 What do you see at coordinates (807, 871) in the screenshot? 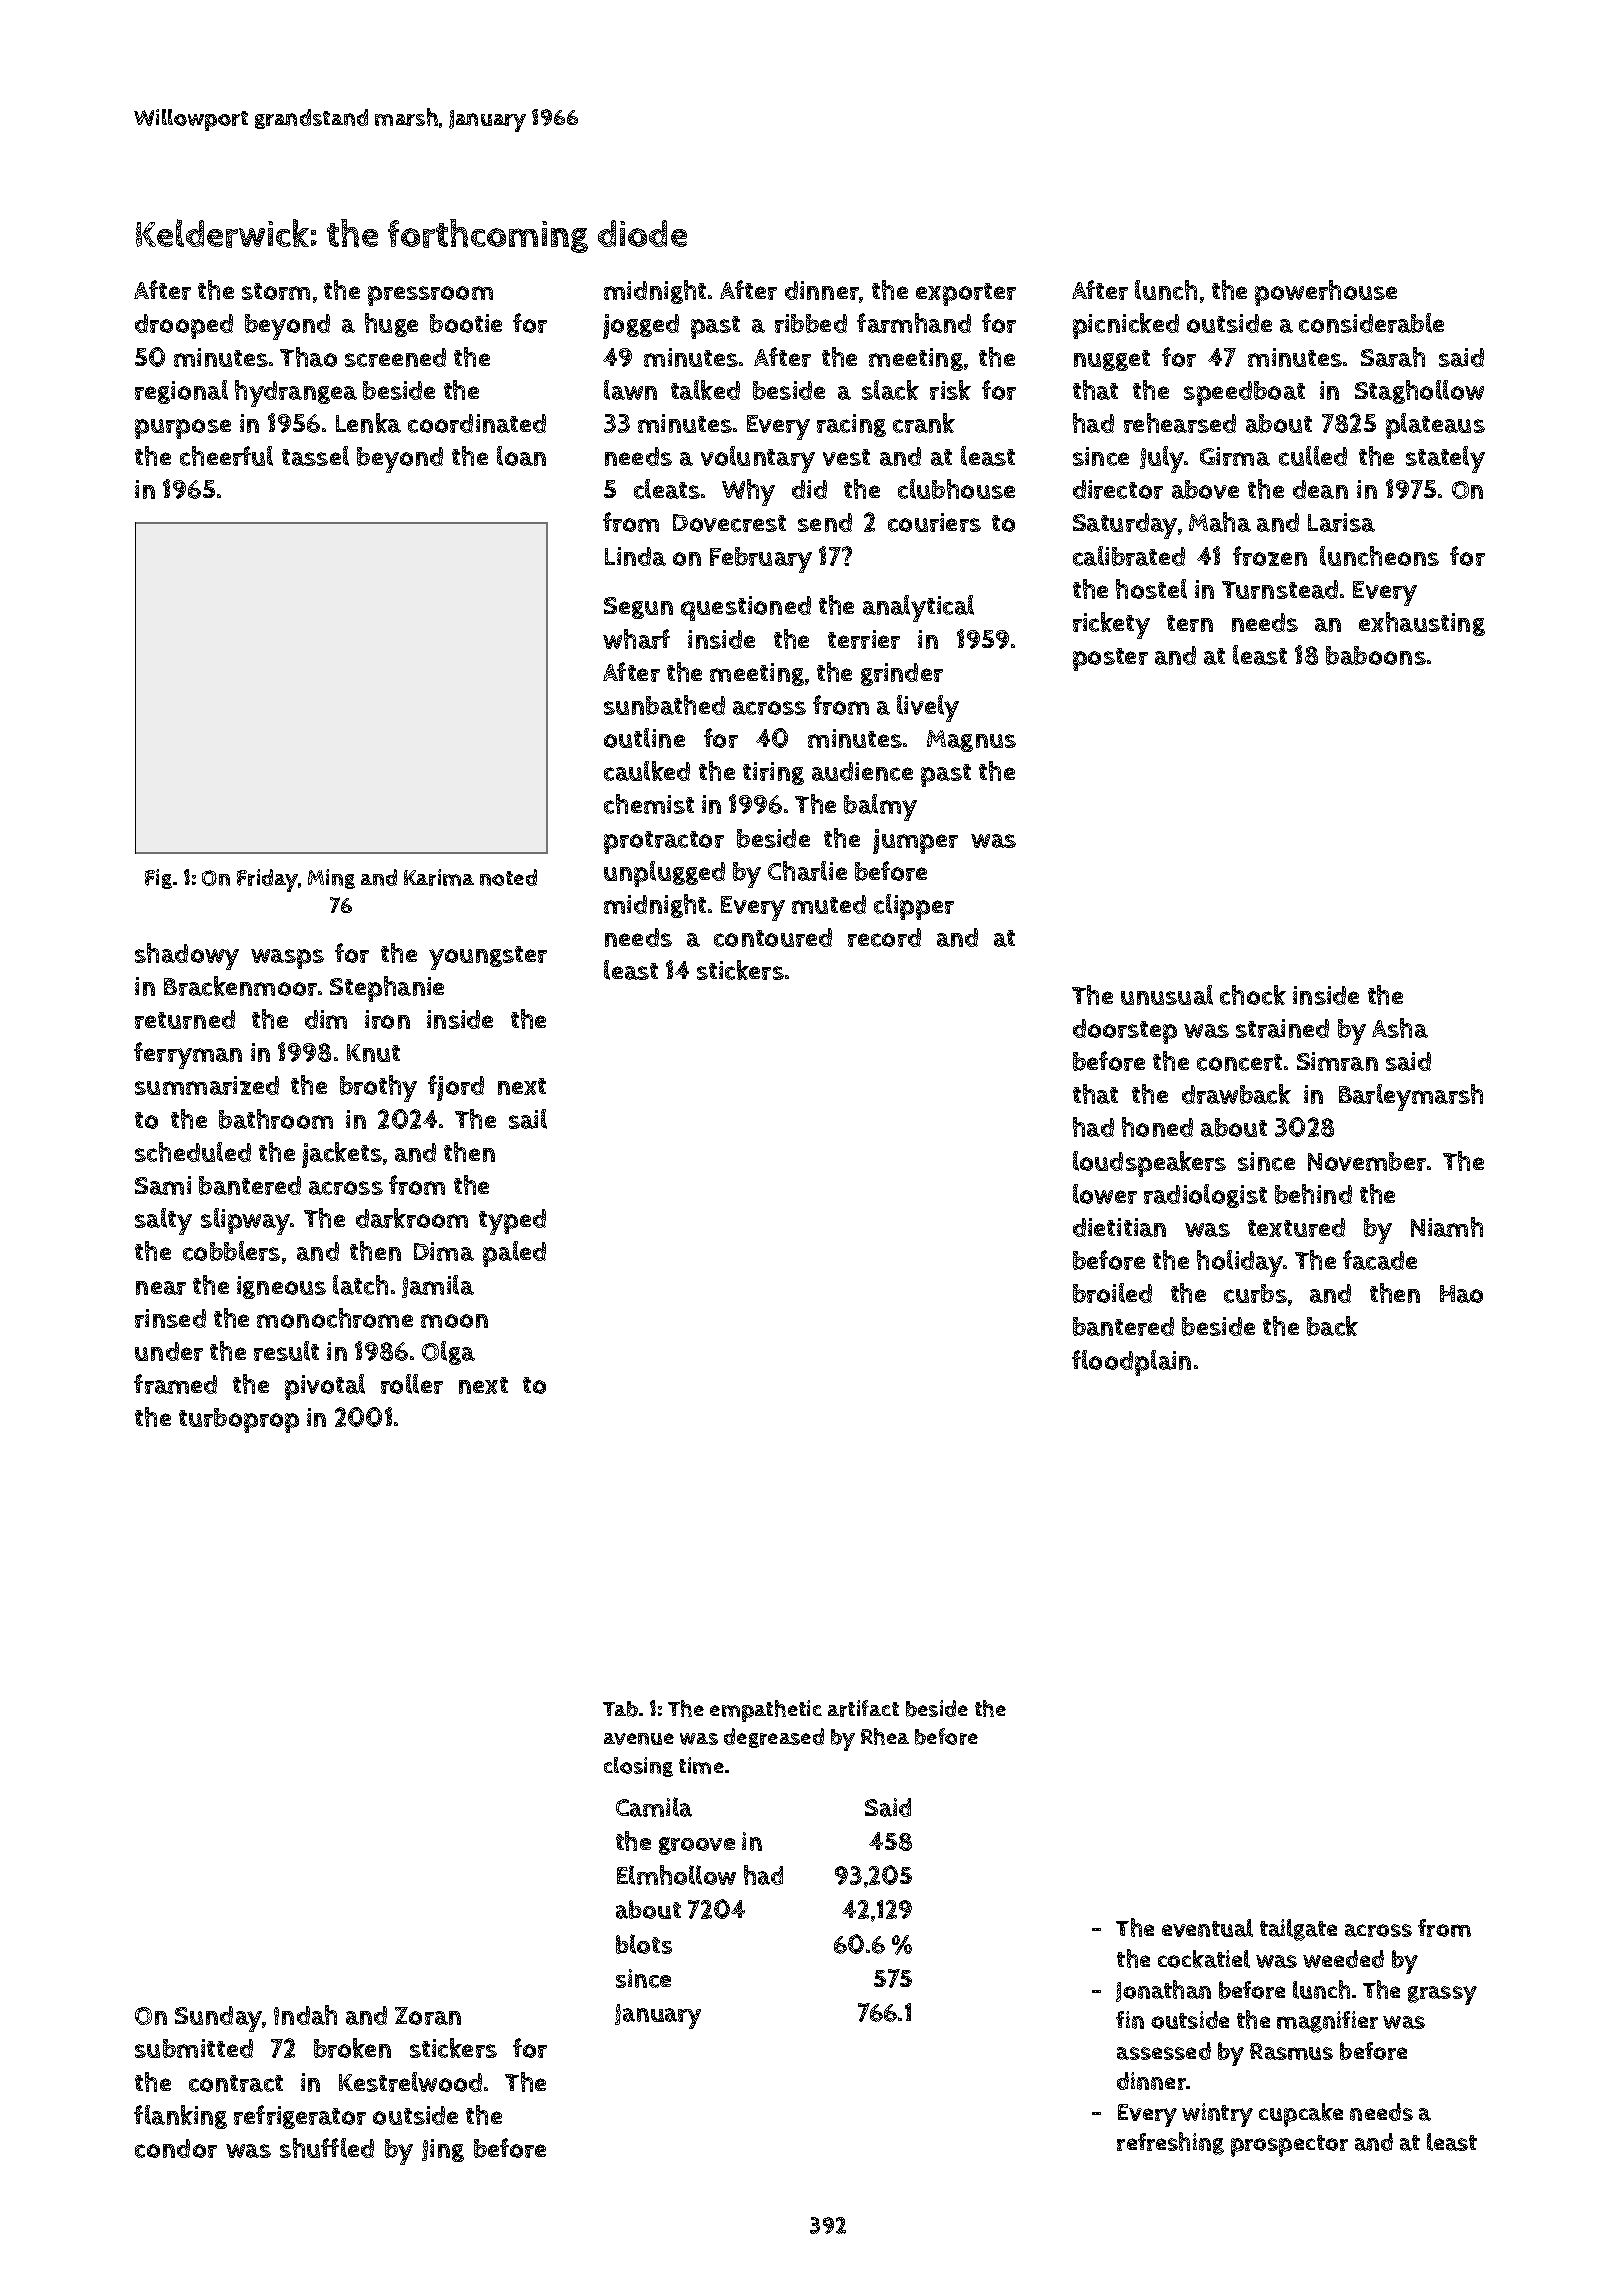
I see `Charlie` at bounding box center [807, 871].
